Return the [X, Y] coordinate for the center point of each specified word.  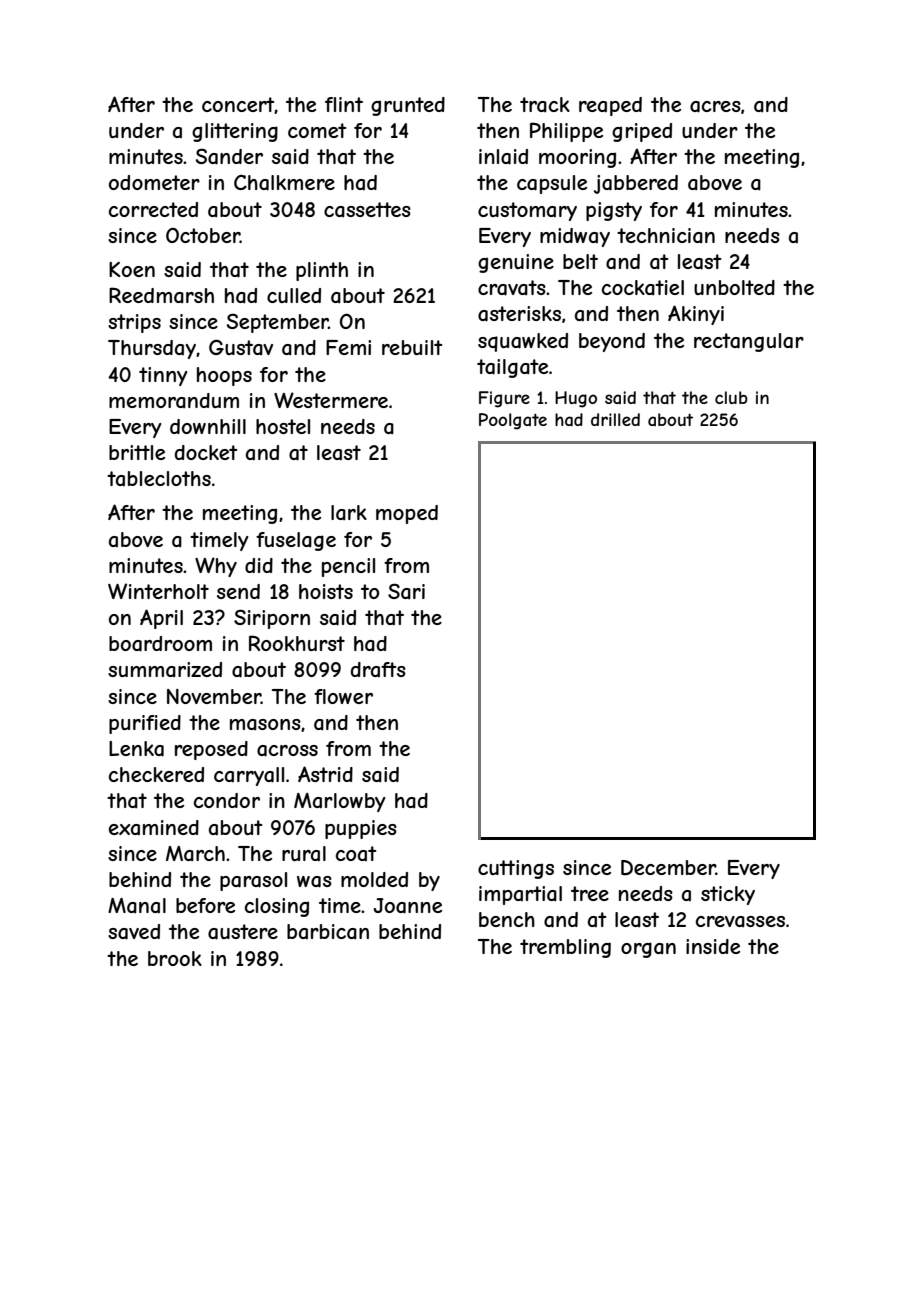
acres [715, 107]
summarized [165, 669]
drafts [378, 670]
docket [206, 452]
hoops [224, 376]
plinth [322, 271]
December [668, 868]
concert [238, 105]
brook [175, 958]
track [545, 104]
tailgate [512, 368]
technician [666, 235]
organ [648, 950]
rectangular [749, 342]
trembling [565, 948]
